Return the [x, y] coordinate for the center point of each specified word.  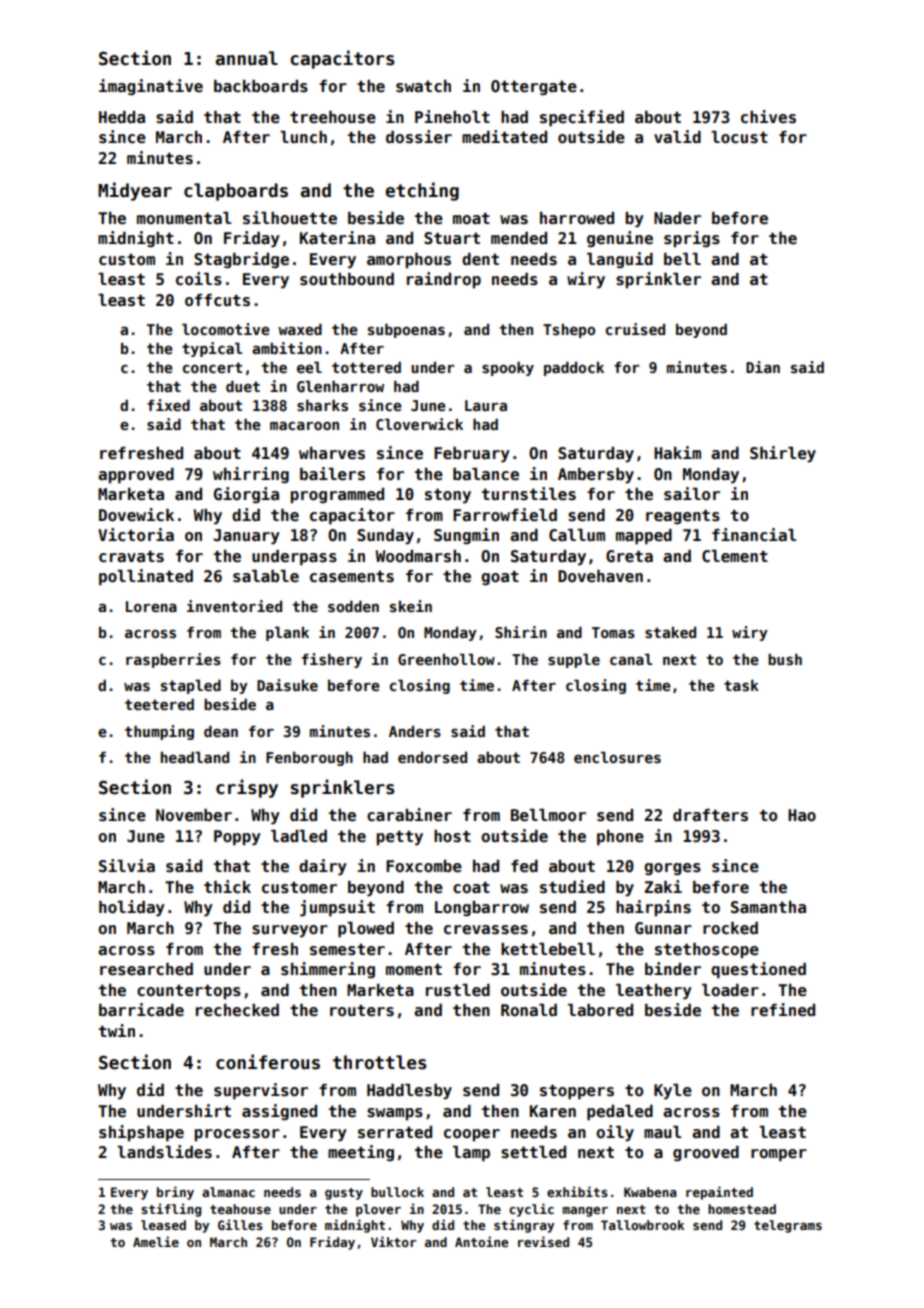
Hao [802, 815]
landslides [164, 1152]
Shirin [521, 632]
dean [221, 731]
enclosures [617, 757]
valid [677, 136]
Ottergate [534, 87]
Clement [735, 556]
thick [227, 887]
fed [524, 866]
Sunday [385, 537]
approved [136, 476]
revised [543, 1241]
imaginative [151, 87]
